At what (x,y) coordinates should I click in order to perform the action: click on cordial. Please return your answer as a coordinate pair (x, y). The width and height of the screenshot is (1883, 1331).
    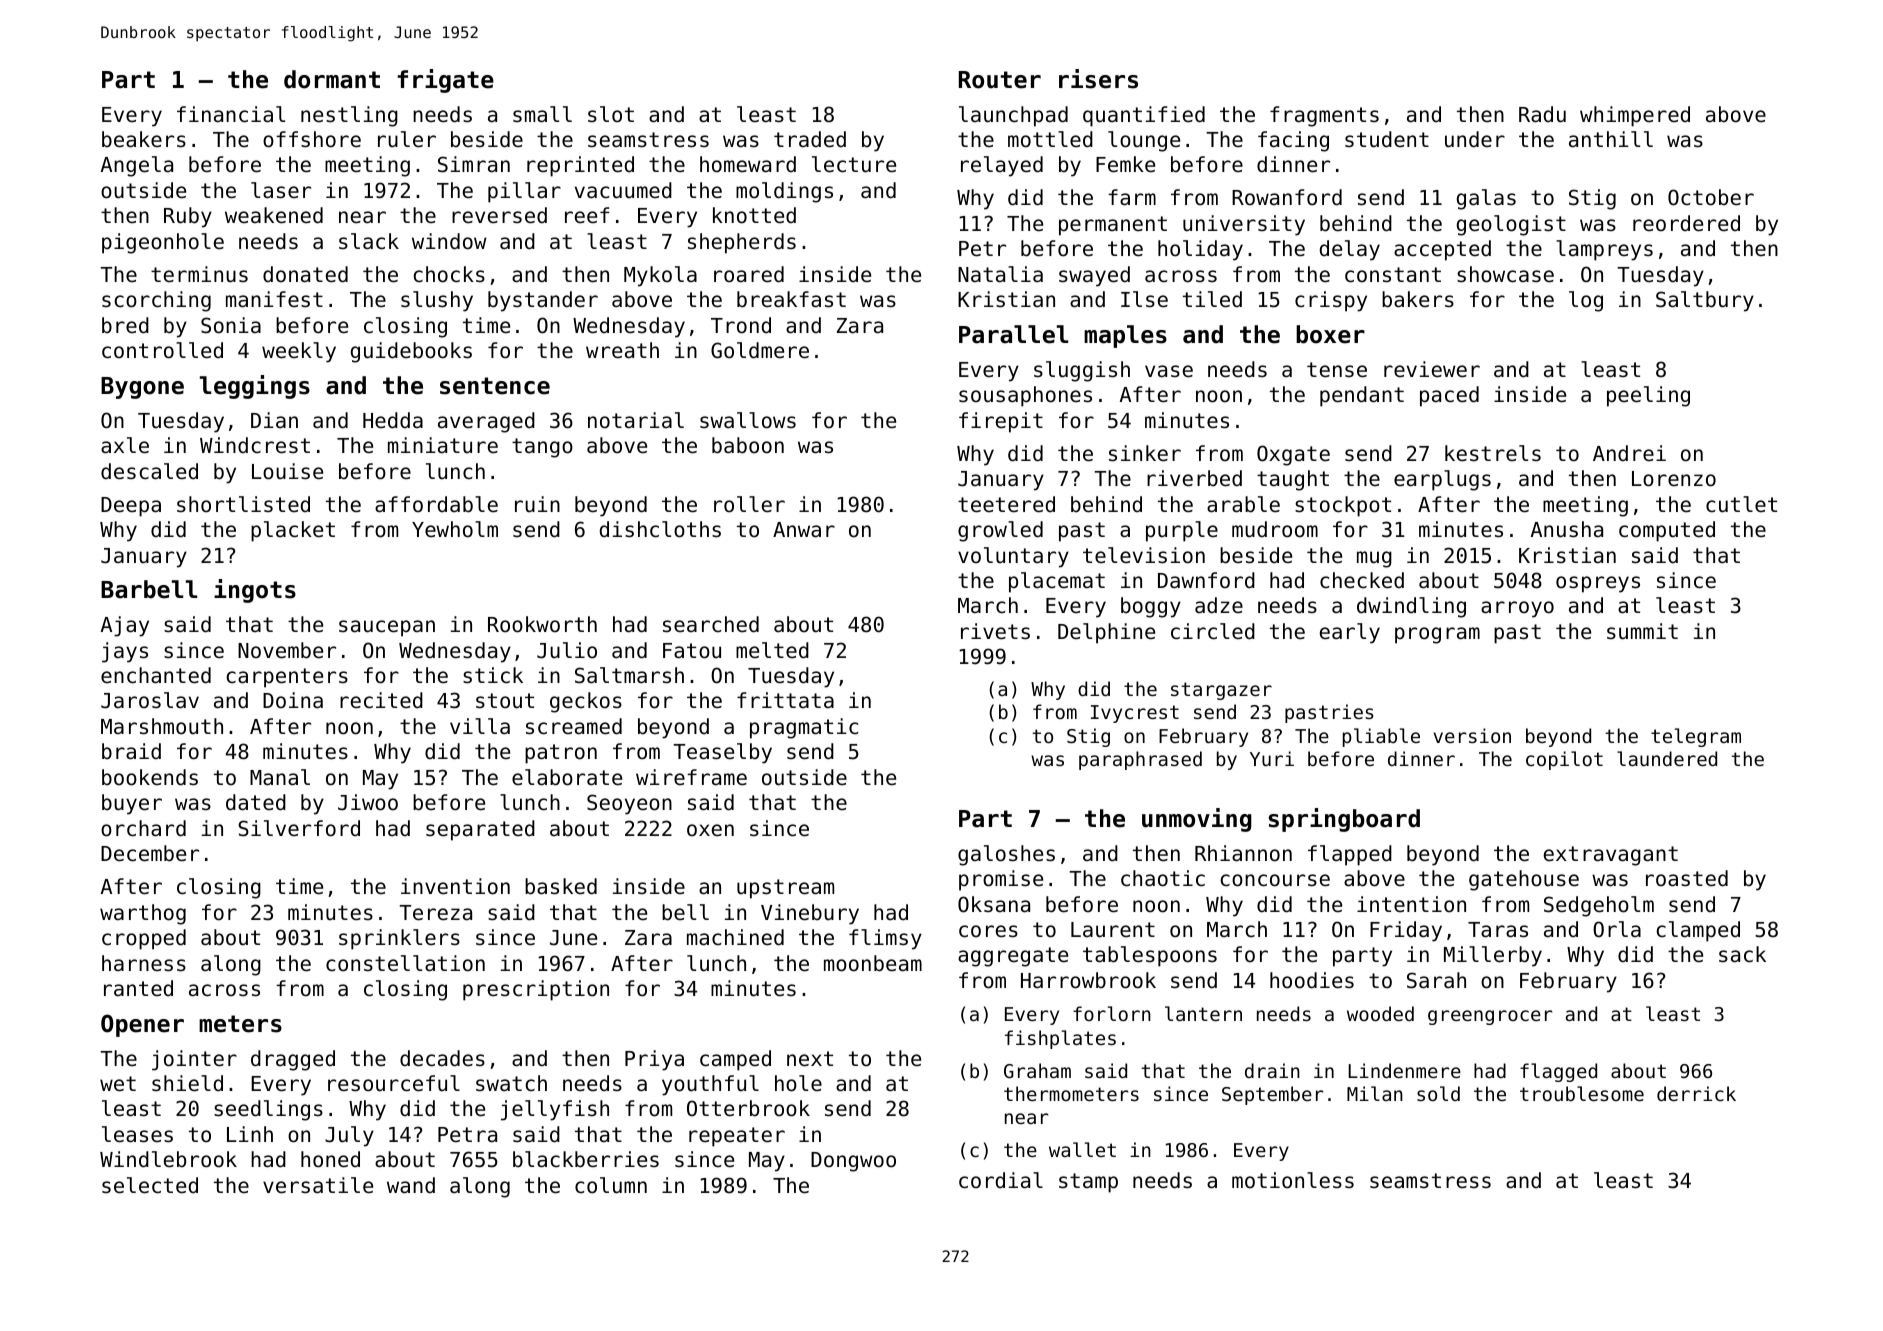
    Looking at the image, I should click on (1001, 1180).
